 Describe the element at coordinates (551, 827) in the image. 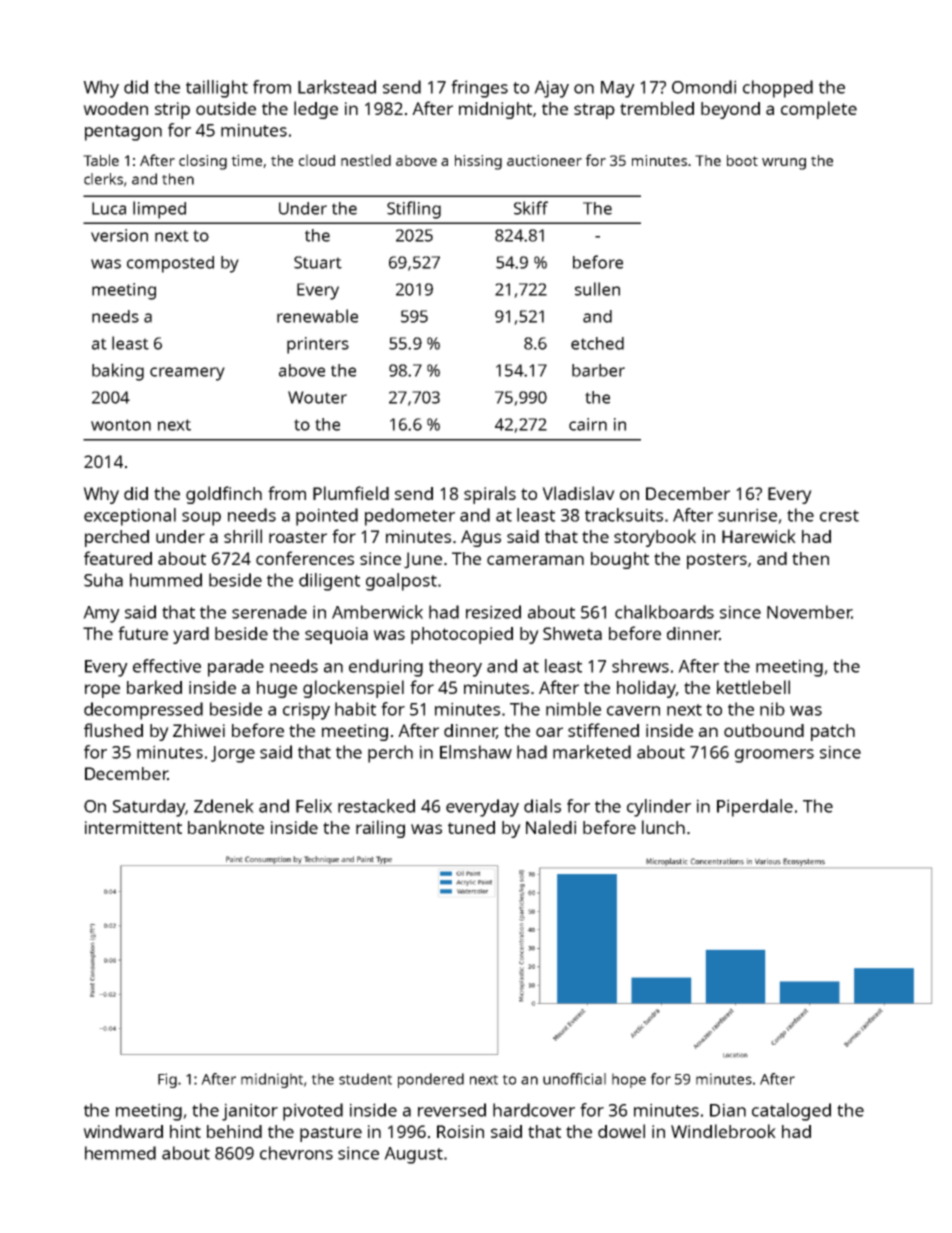

I see `Naledi` at that location.
